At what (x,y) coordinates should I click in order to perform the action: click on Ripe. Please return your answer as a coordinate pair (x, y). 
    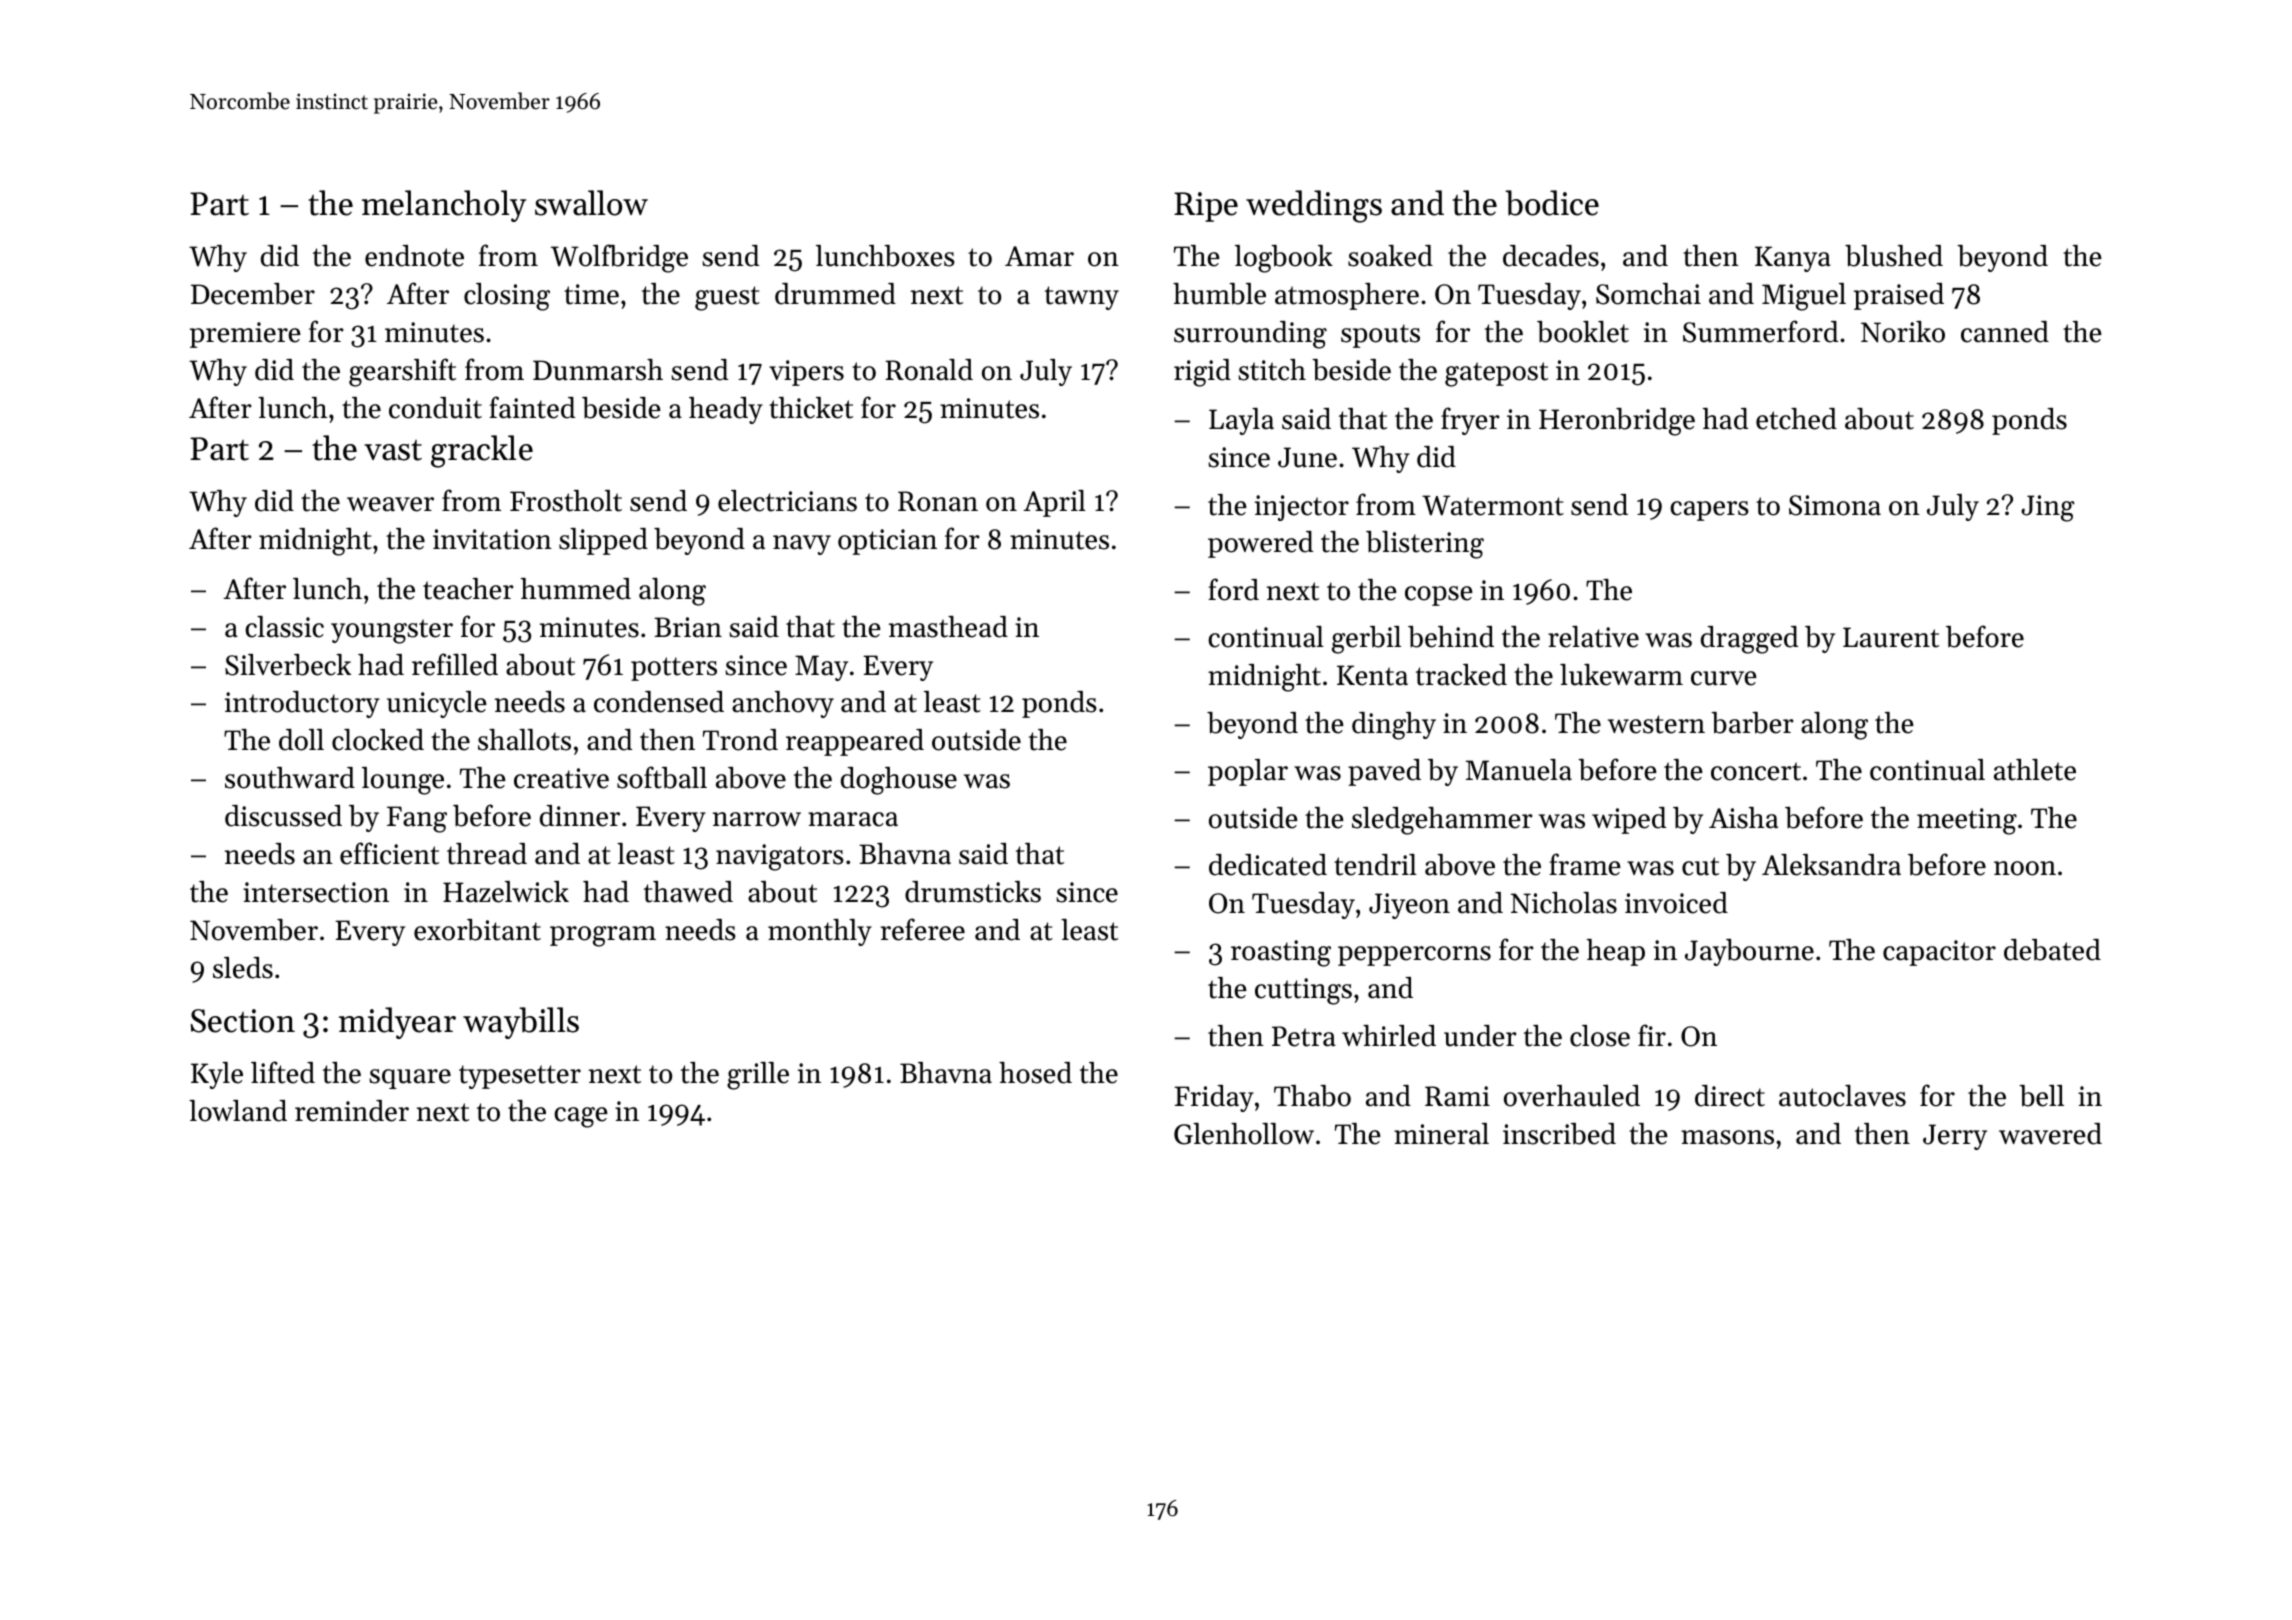
    Looking at the image, I should click on (1206, 207).
